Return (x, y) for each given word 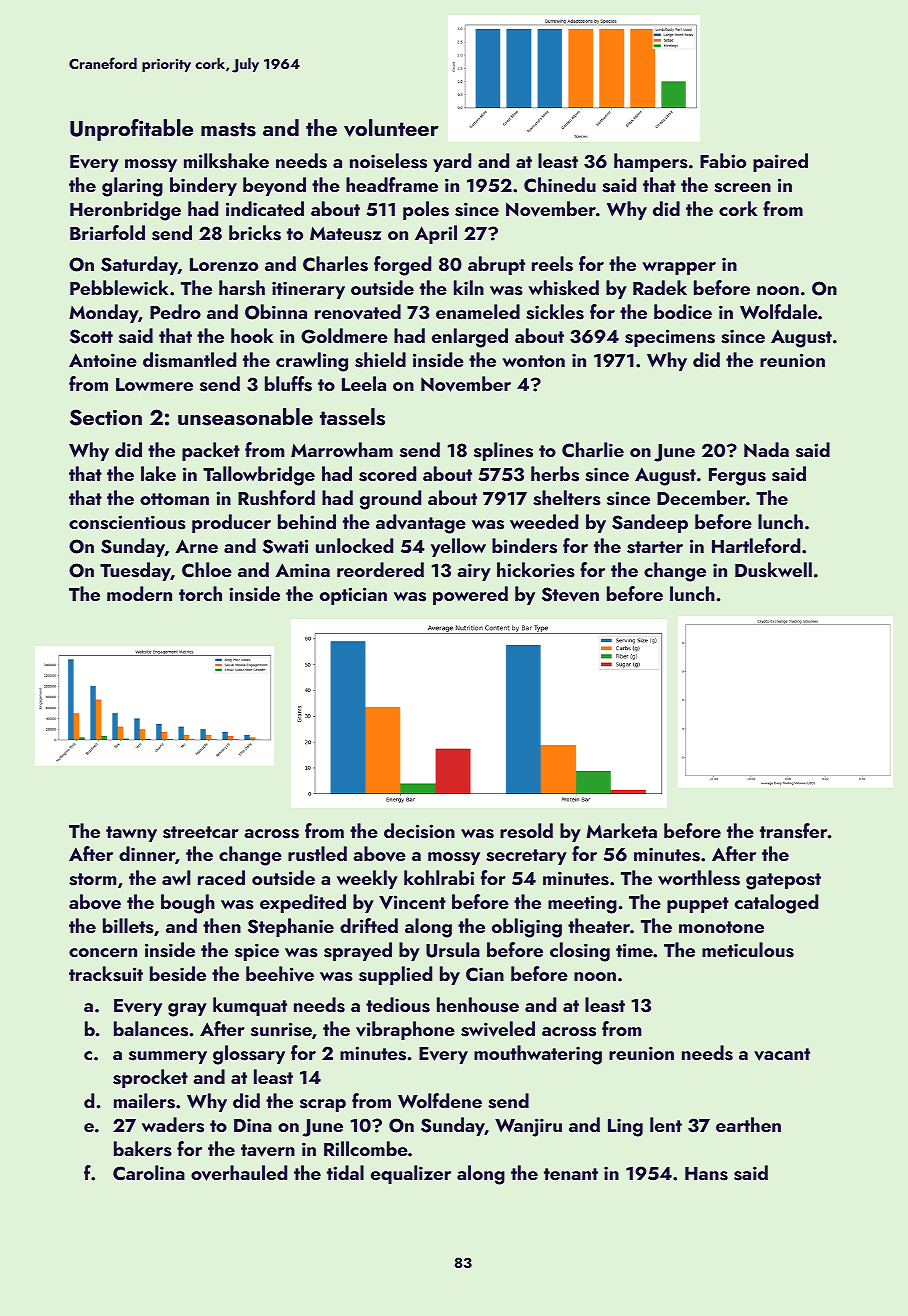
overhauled (239, 1173)
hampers (651, 162)
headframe (392, 184)
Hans (706, 1174)
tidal (345, 1172)
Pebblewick (119, 287)
